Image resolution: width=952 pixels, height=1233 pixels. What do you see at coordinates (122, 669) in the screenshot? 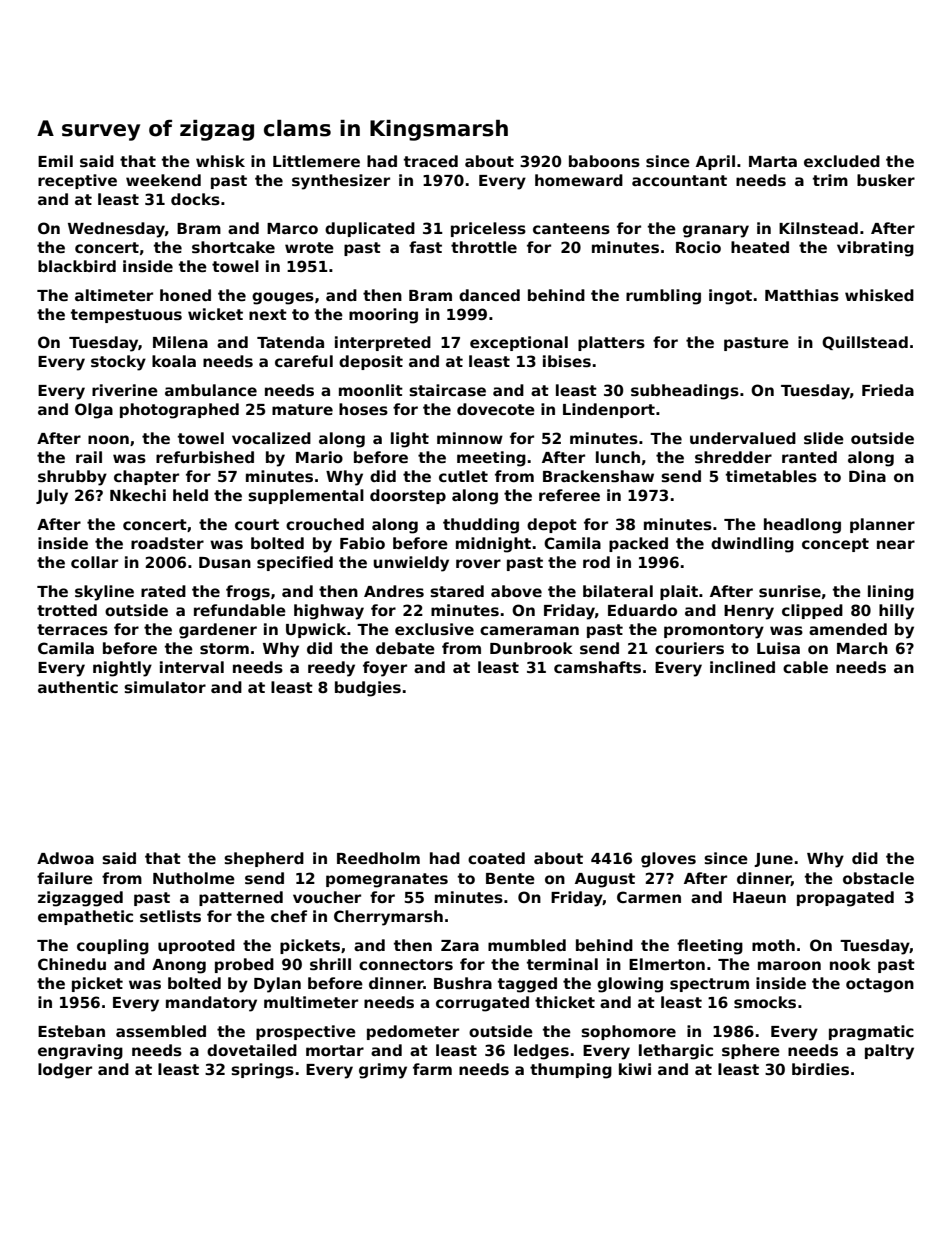
I see `nightly` at bounding box center [122, 669].
